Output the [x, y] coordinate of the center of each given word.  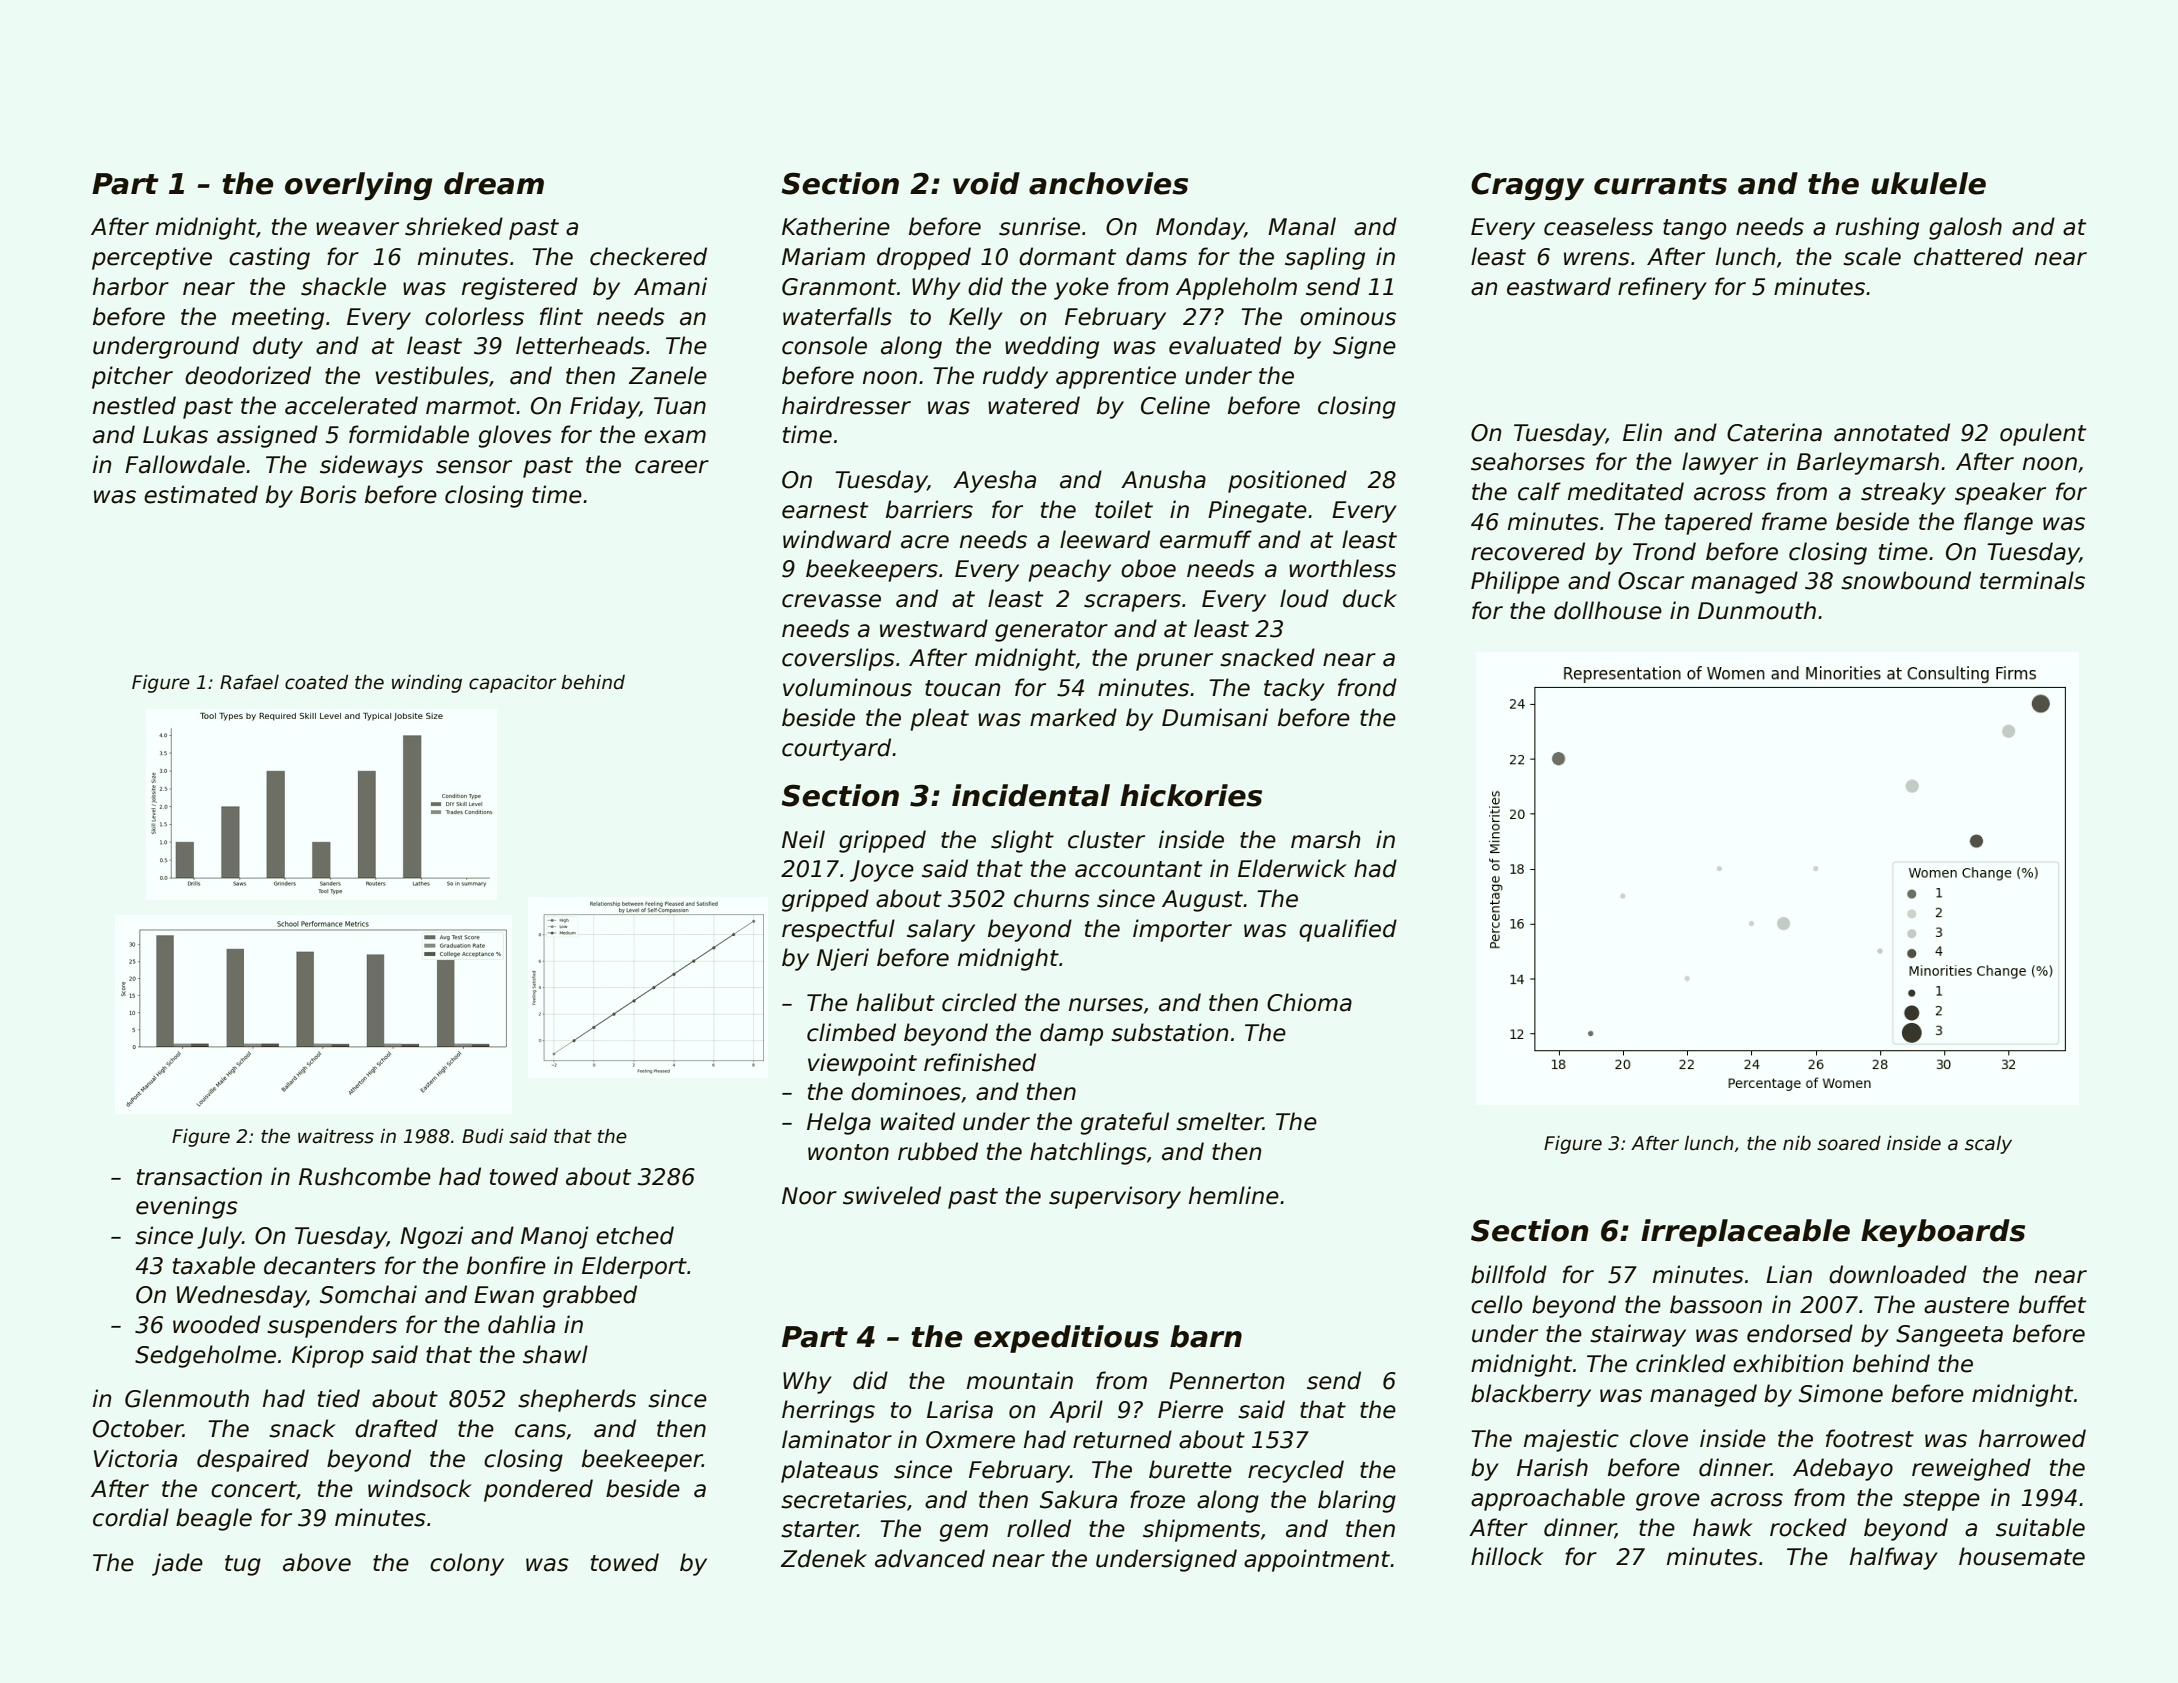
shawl [555, 1354]
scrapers [1132, 603]
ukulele [1928, 183]
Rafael [249, 682]
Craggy [1527, 186]
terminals [2032, 580]
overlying [358, 186]
